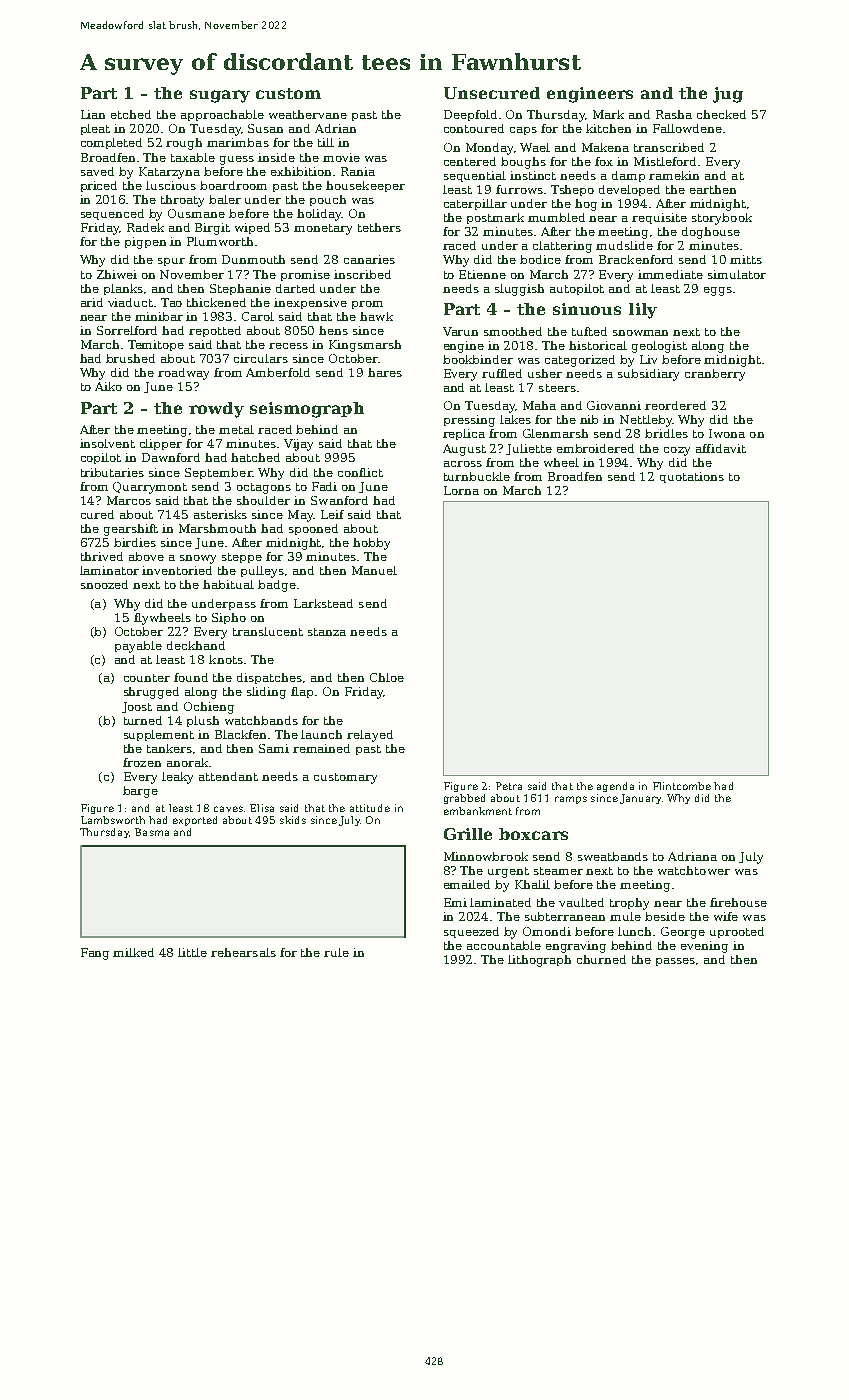 This document has height=1400, width=849. I want to click on ramps, so click(571, 800).
